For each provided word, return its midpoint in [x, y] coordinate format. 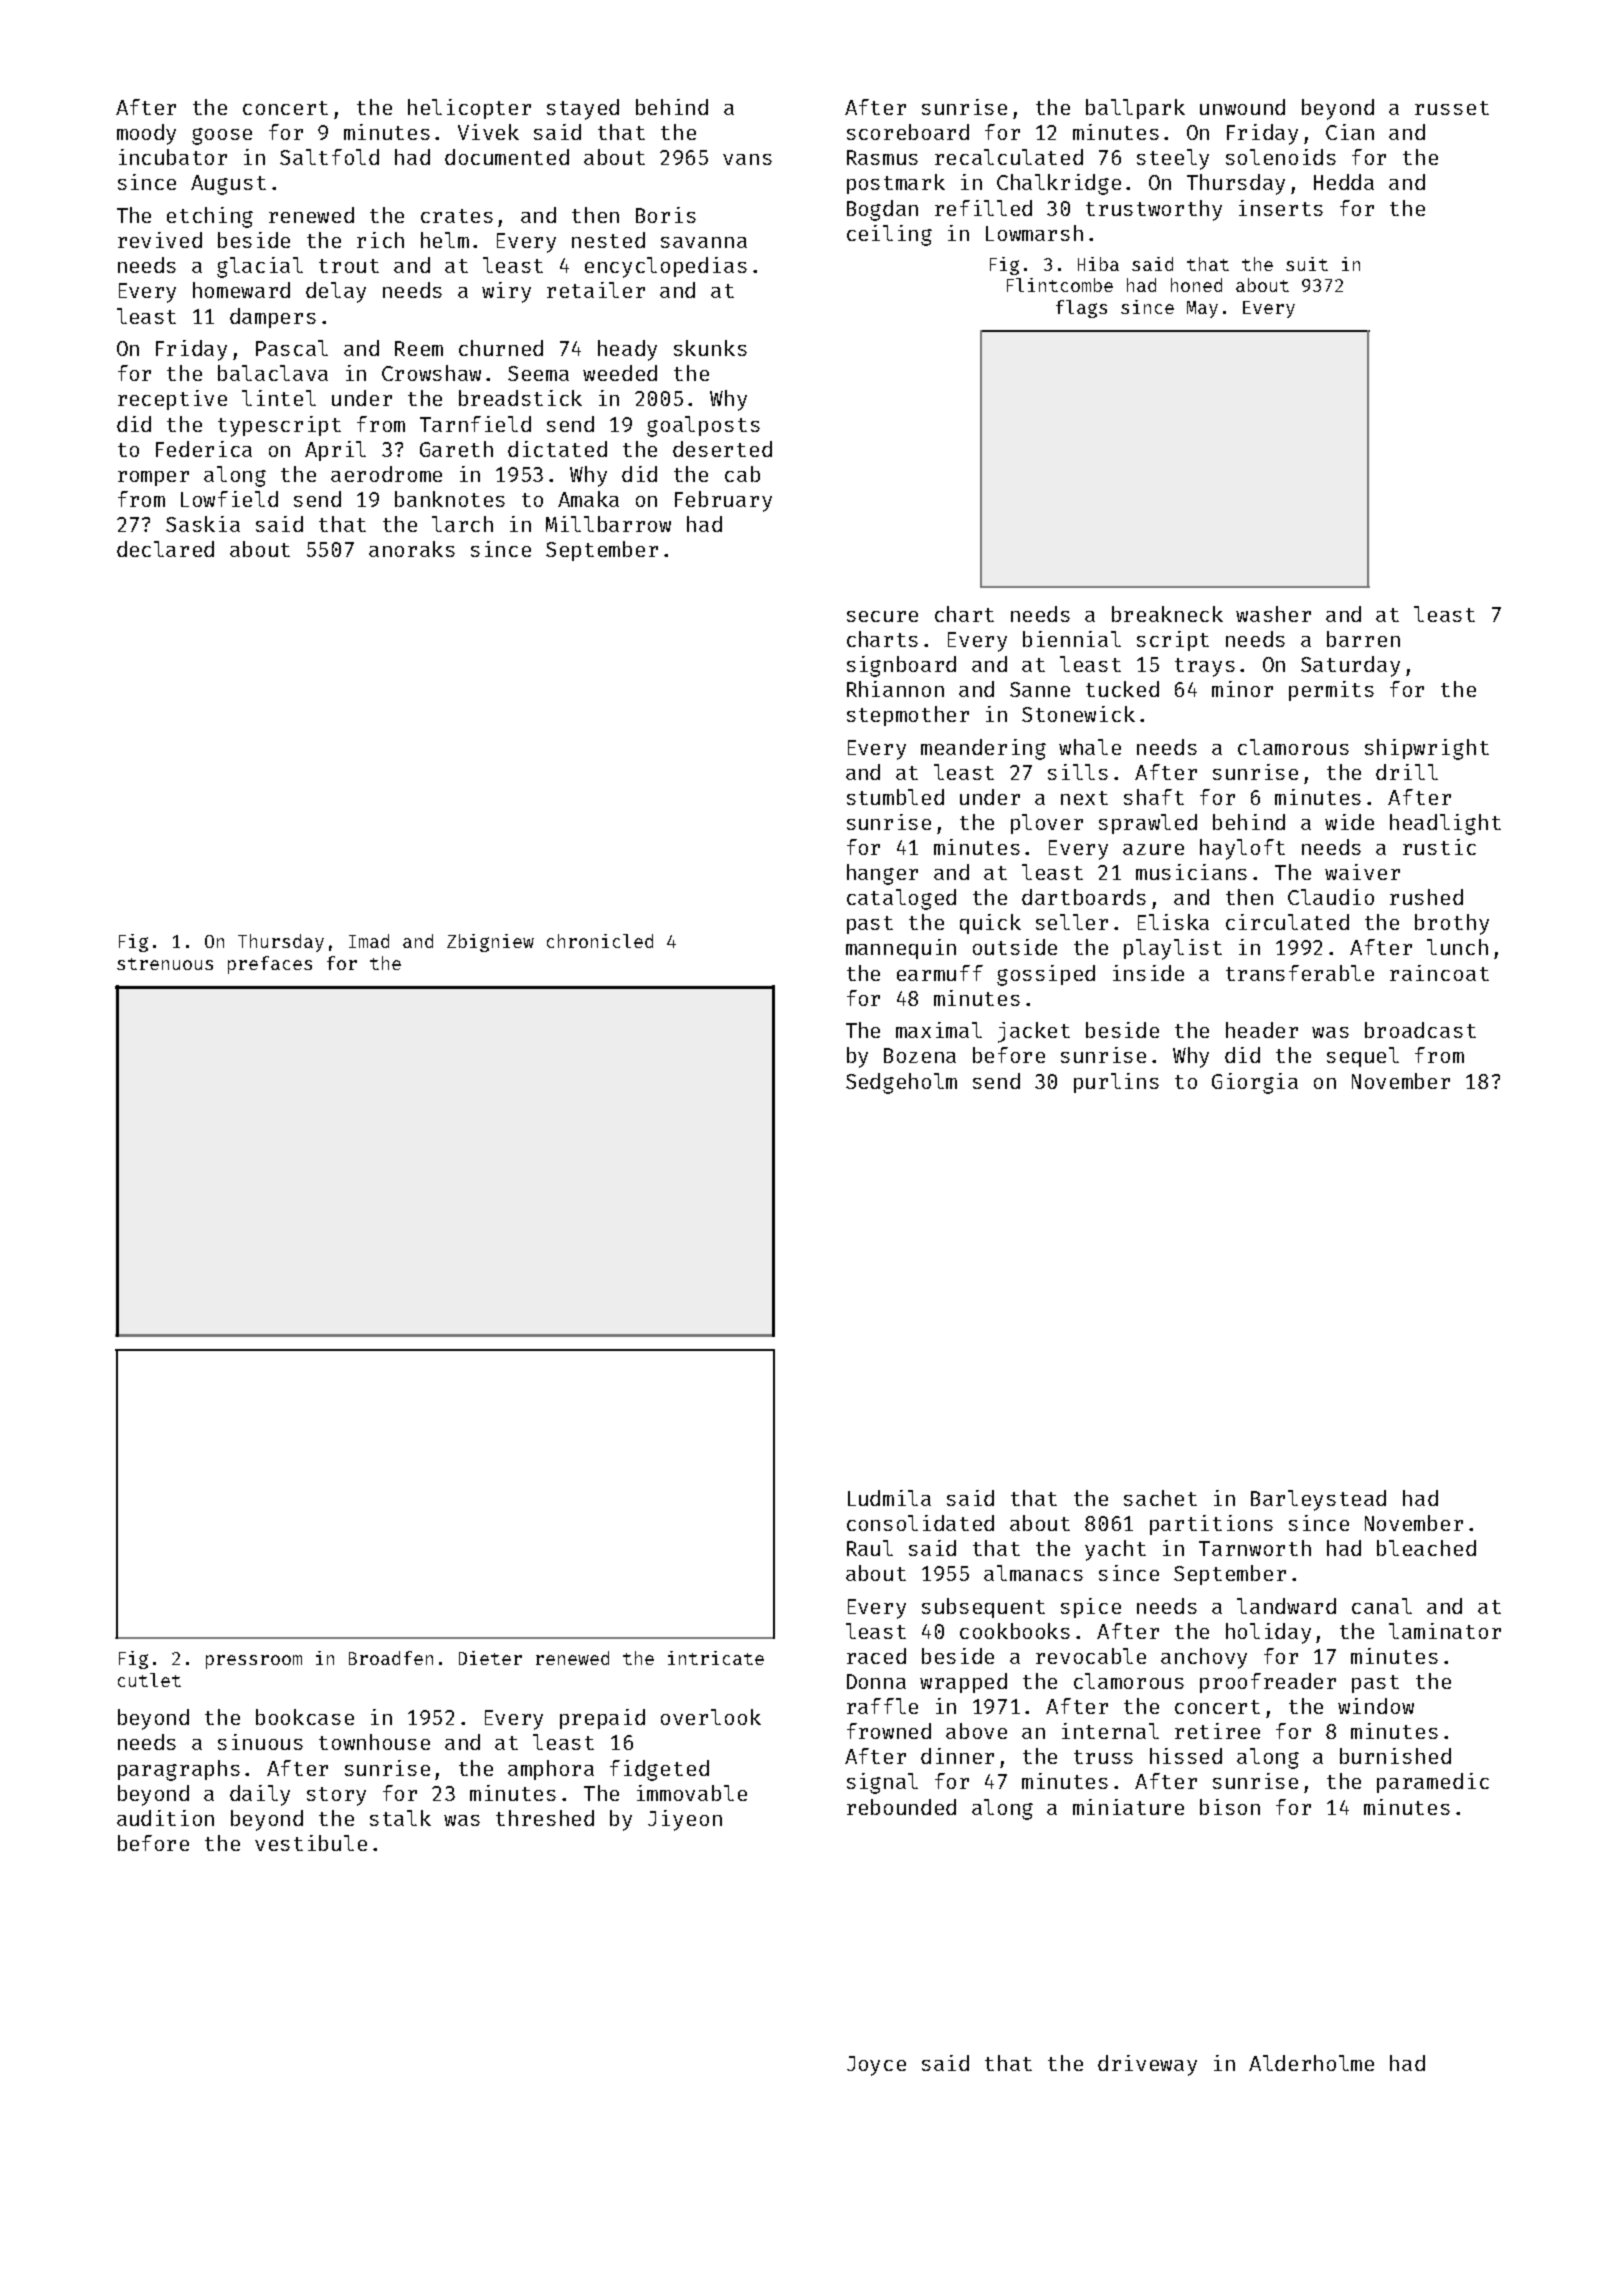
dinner [957, 1756]
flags [1081, 309]
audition [165, 1818]
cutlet [149, 1680]
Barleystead [1318, 1500]
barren [1363, 639]
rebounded [901, 1807]
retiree [1217, 1731]
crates [457, 216]
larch [462, 524]
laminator [1445, 1631]
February [723, 501]
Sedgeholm [901, 1083]
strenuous [165, 964]
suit [1307, 264]
